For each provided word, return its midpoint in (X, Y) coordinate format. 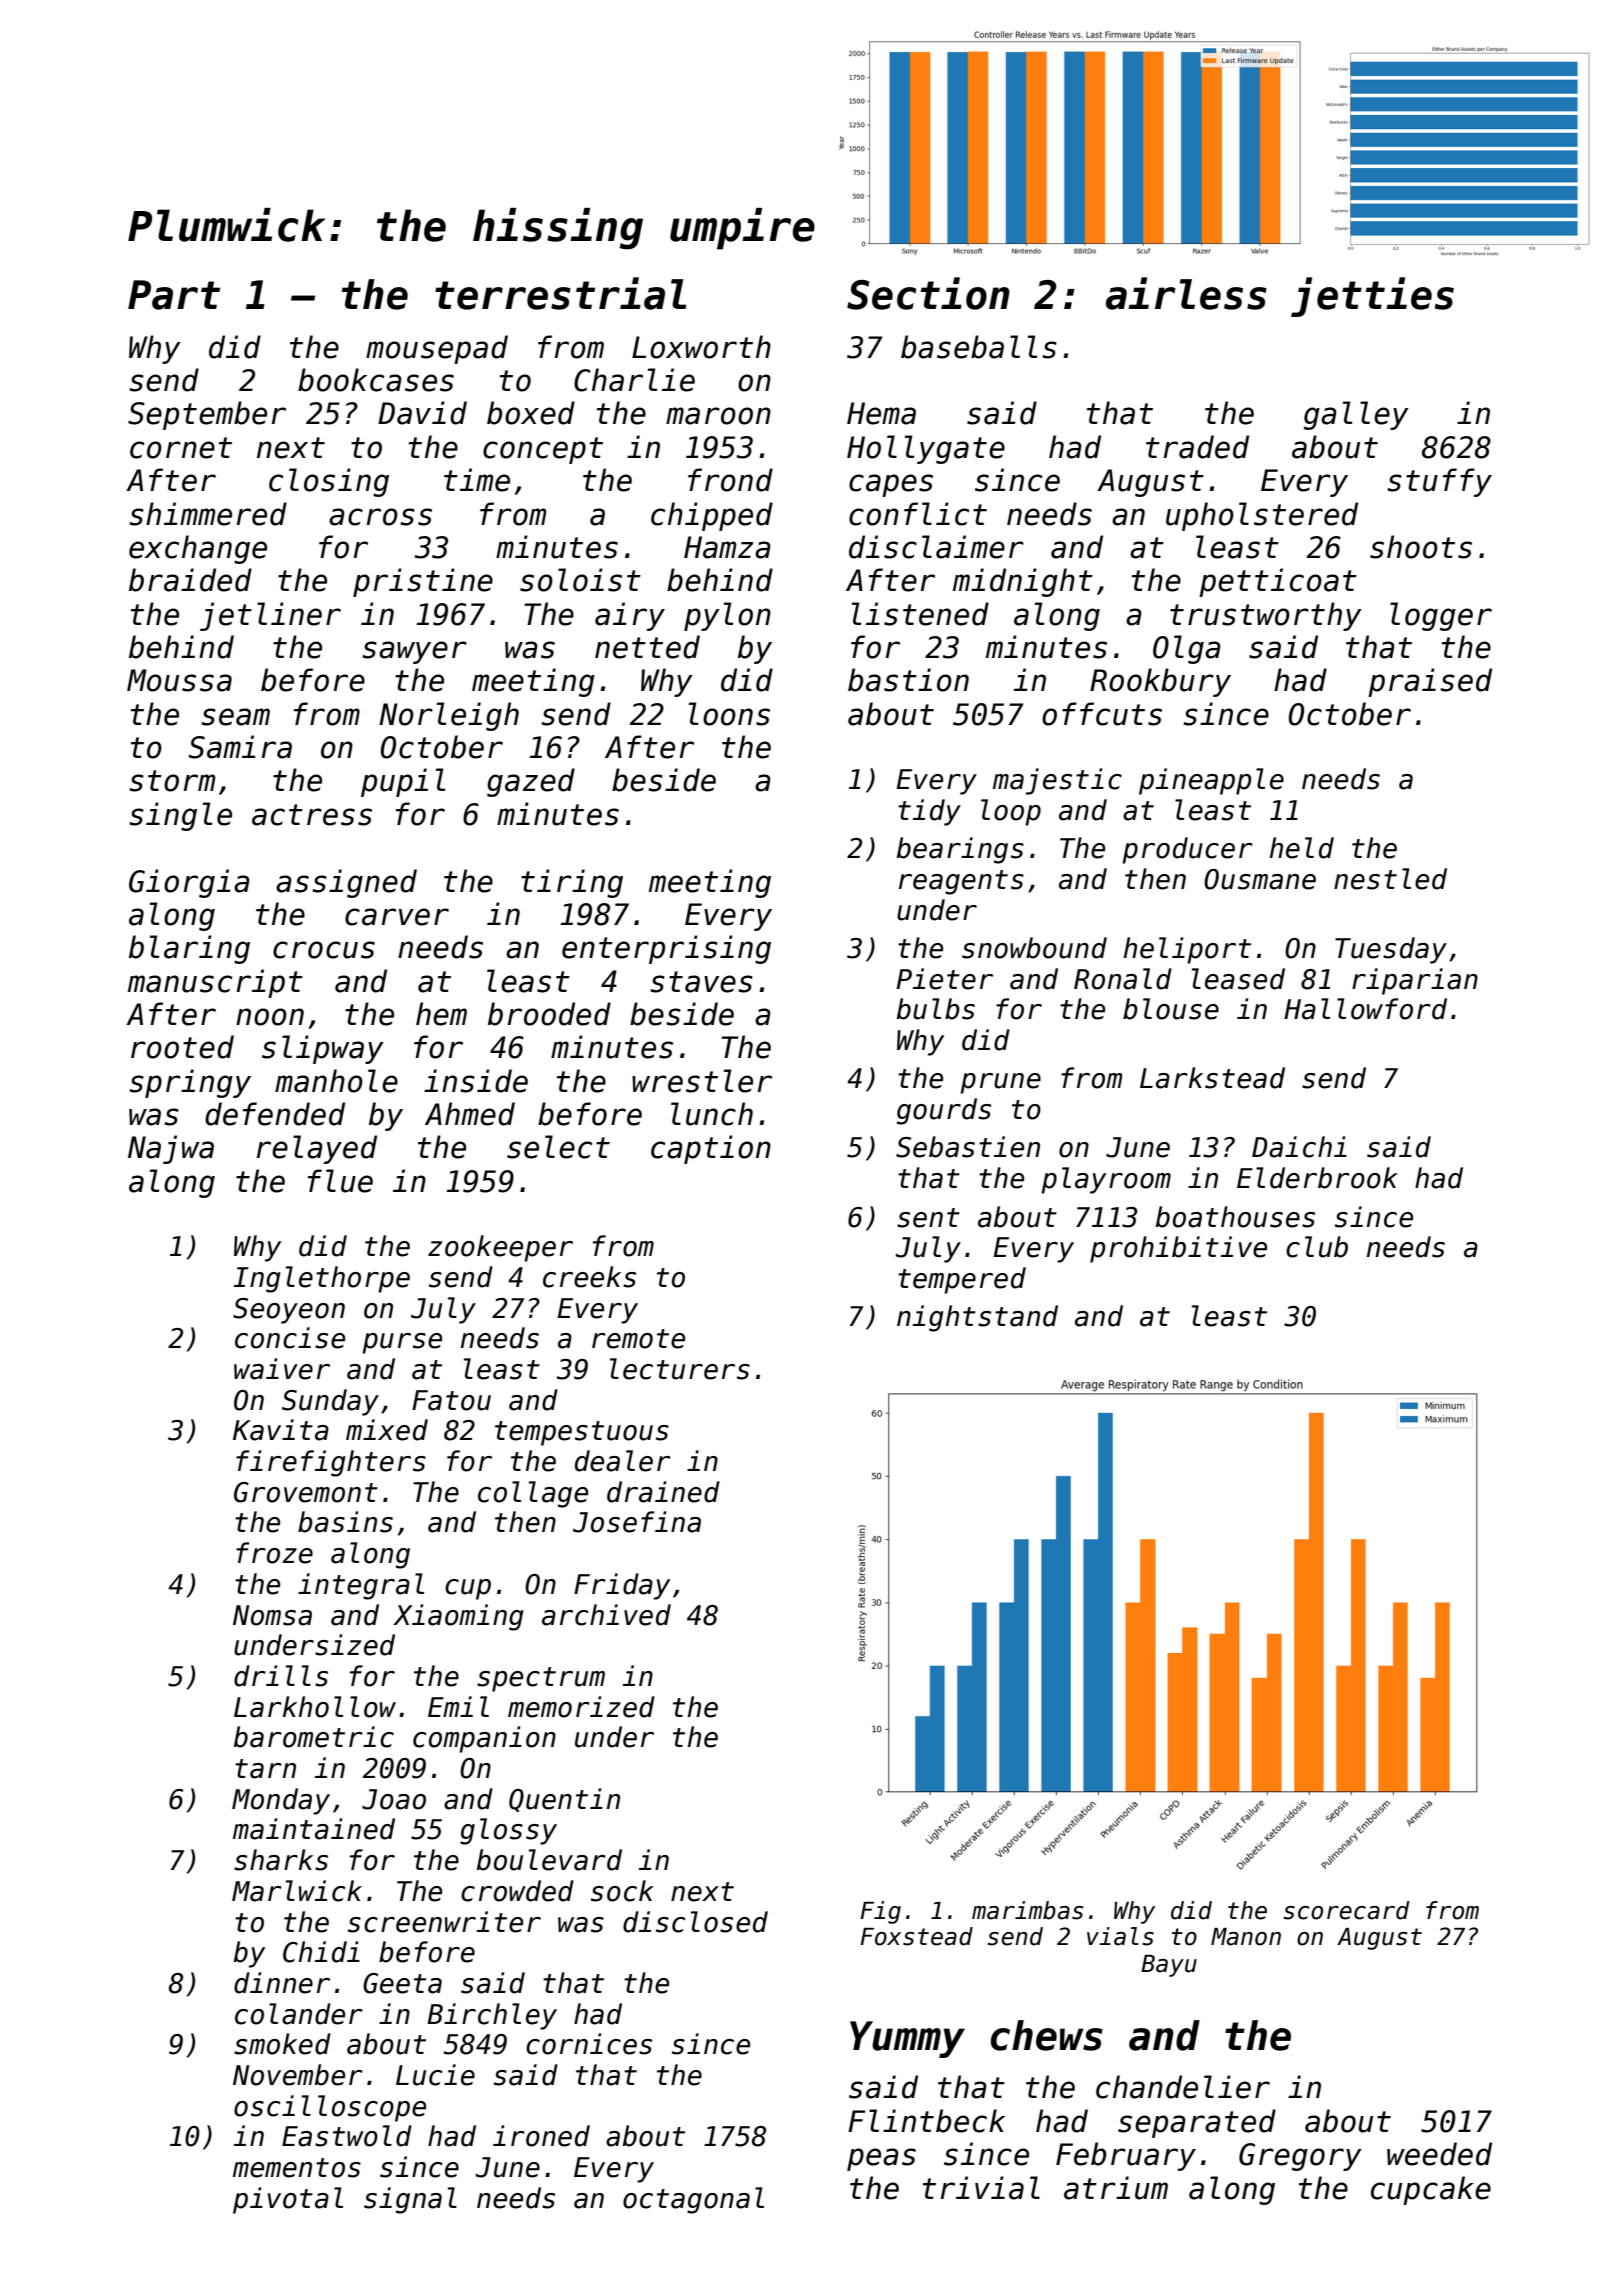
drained (663, 1492)
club (1317, 1247)
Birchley (492, 2016)
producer (1187, 850)
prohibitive (1178, 1249)
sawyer (414, 652)
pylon (727, 616)
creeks (589, 1277)
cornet (181, 448)
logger (1441, 616)
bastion (908, 680)
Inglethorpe (322, 1279)
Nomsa (272, 1615)
